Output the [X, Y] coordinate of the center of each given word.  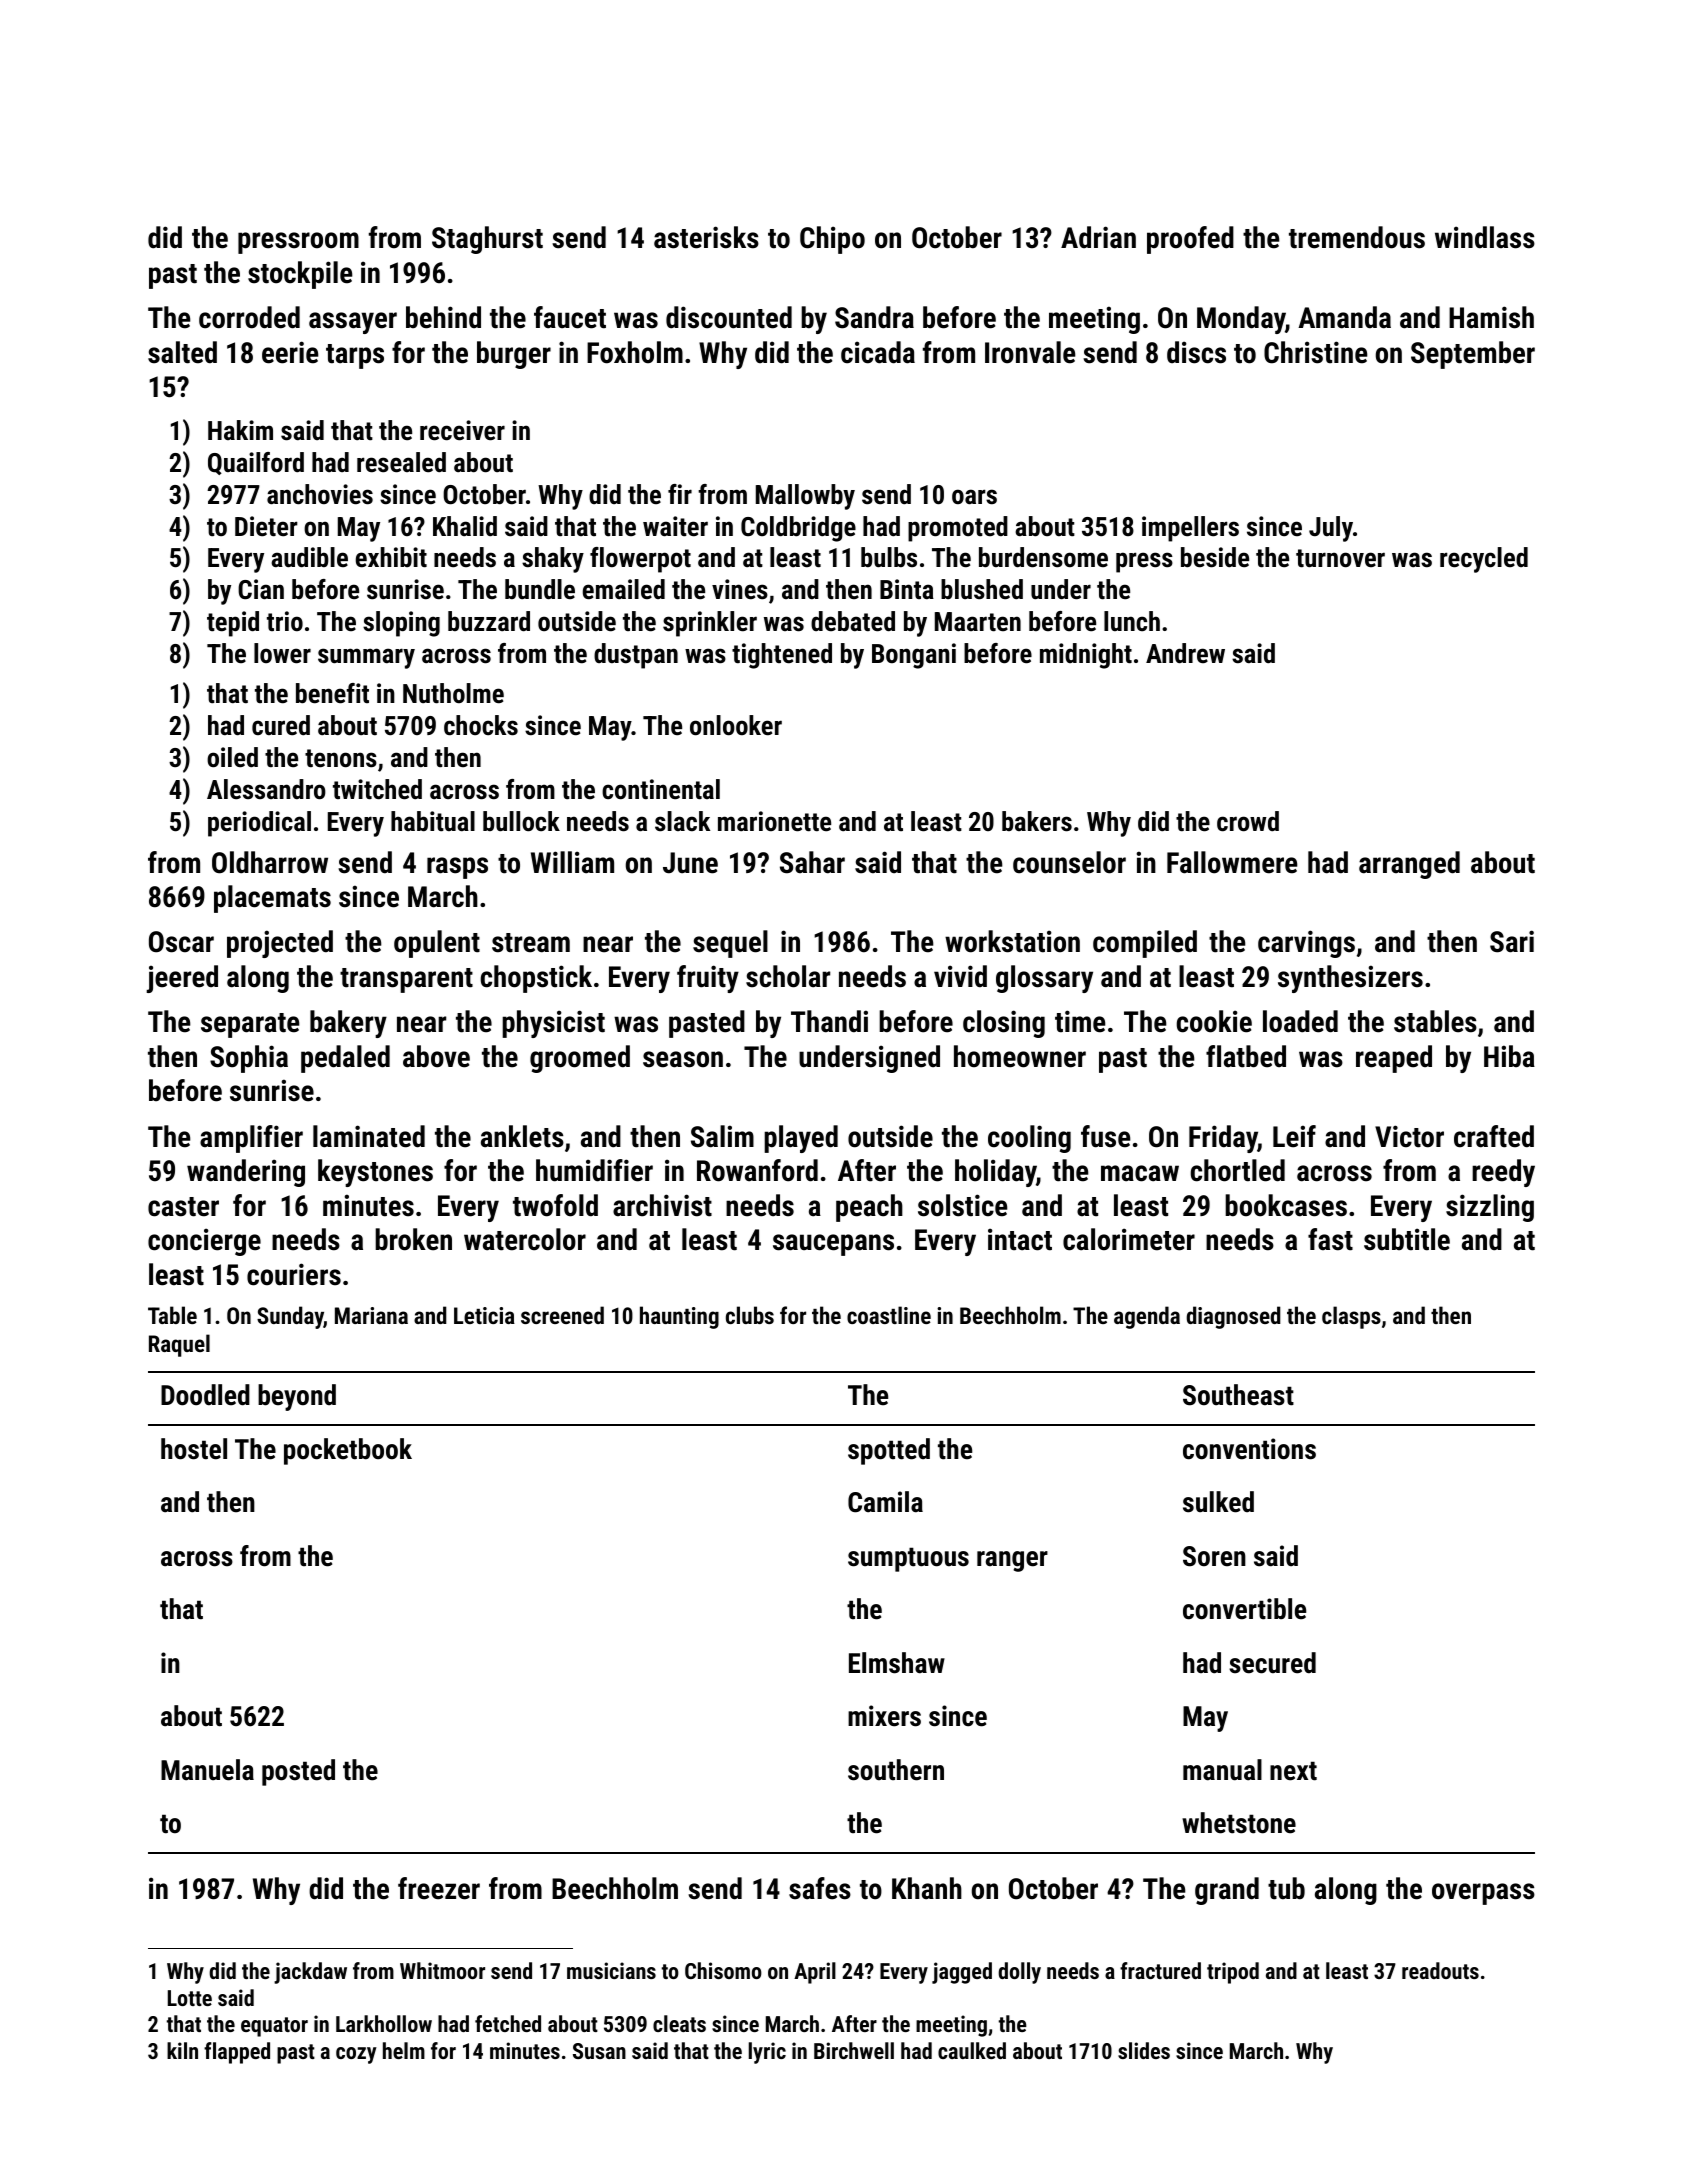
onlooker [736, 725]
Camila [885, 1502]
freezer [439, 1888]
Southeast [1238, 1395]
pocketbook [348, 1451]
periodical [259, 824]
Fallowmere [1232, 862]
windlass [1485, 237]
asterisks [706, 237]
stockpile [300, 275]
